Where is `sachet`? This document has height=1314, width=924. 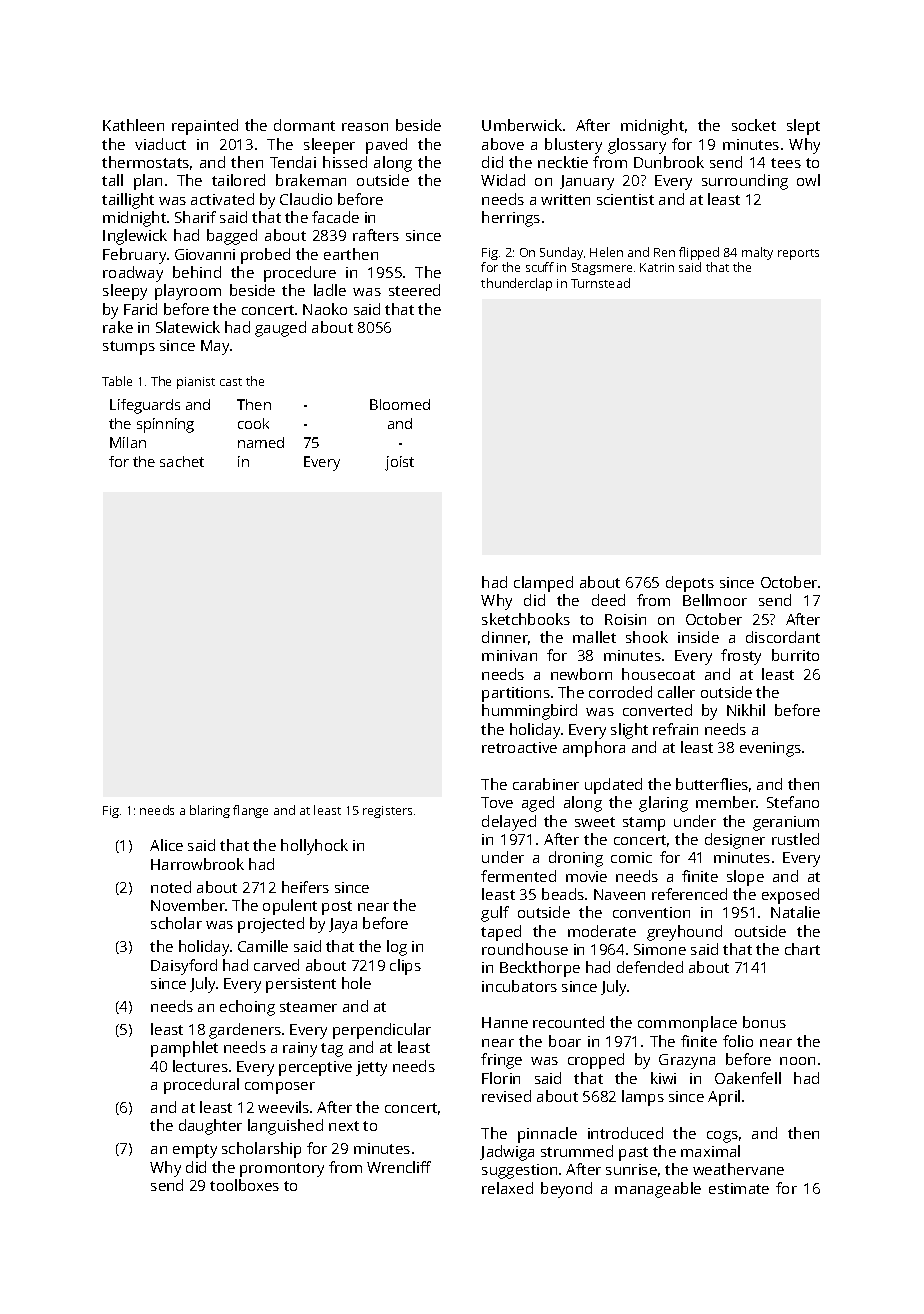
sachet is located at coordinates (182, 461).
